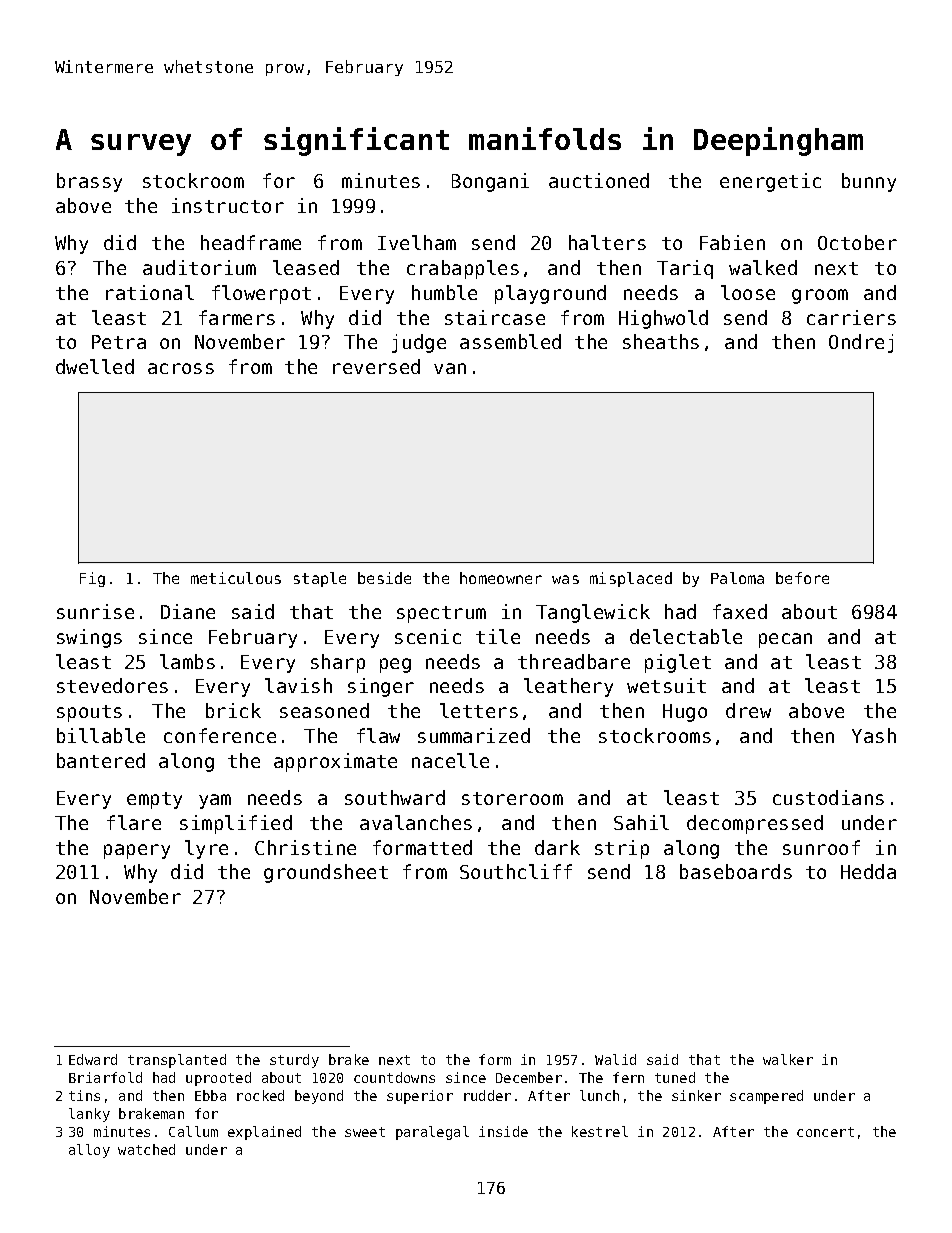 This screenshot has width=952, height=1233. What do you see at coordinates (825, 1132) in the screenshot?
I see `concert` at bounding box center [825, 1132].
